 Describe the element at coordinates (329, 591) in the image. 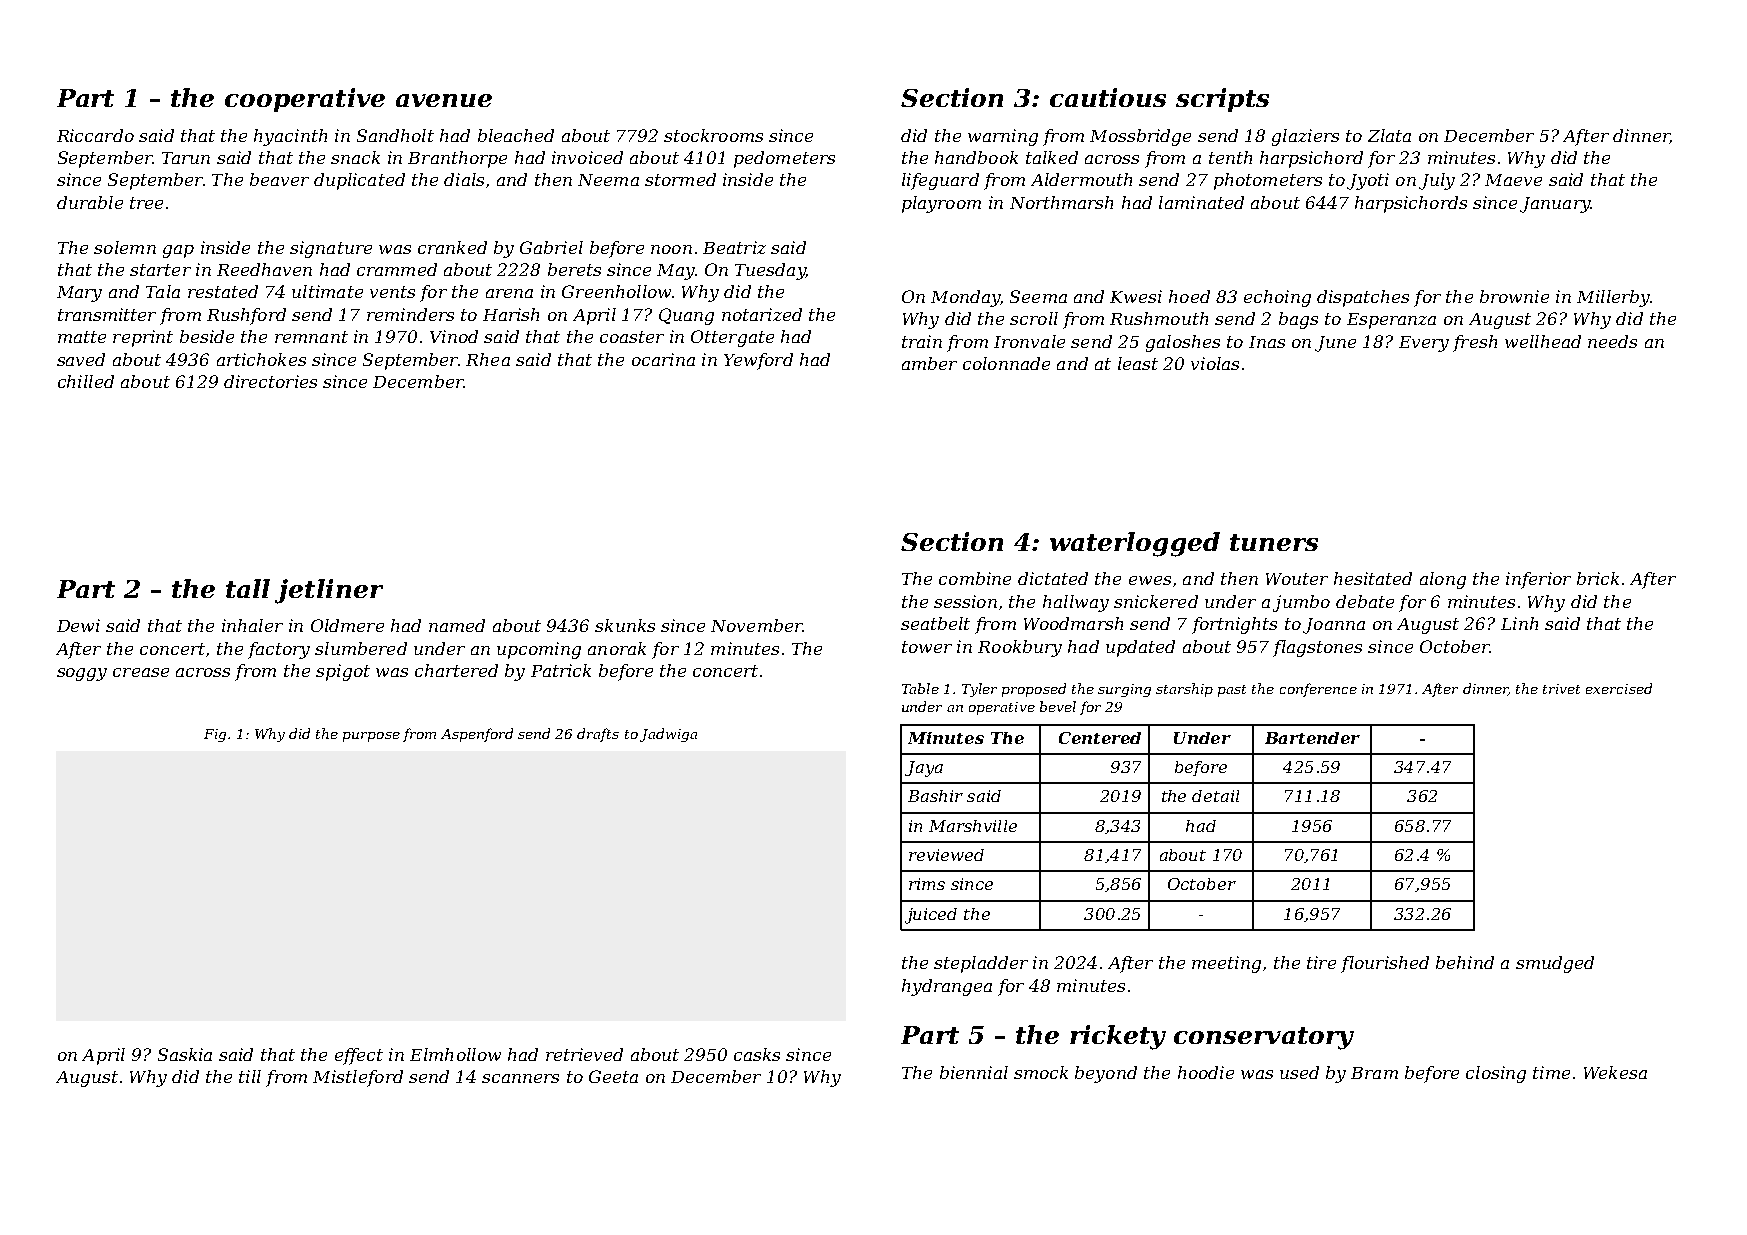

I see `jetliner` at that location.
